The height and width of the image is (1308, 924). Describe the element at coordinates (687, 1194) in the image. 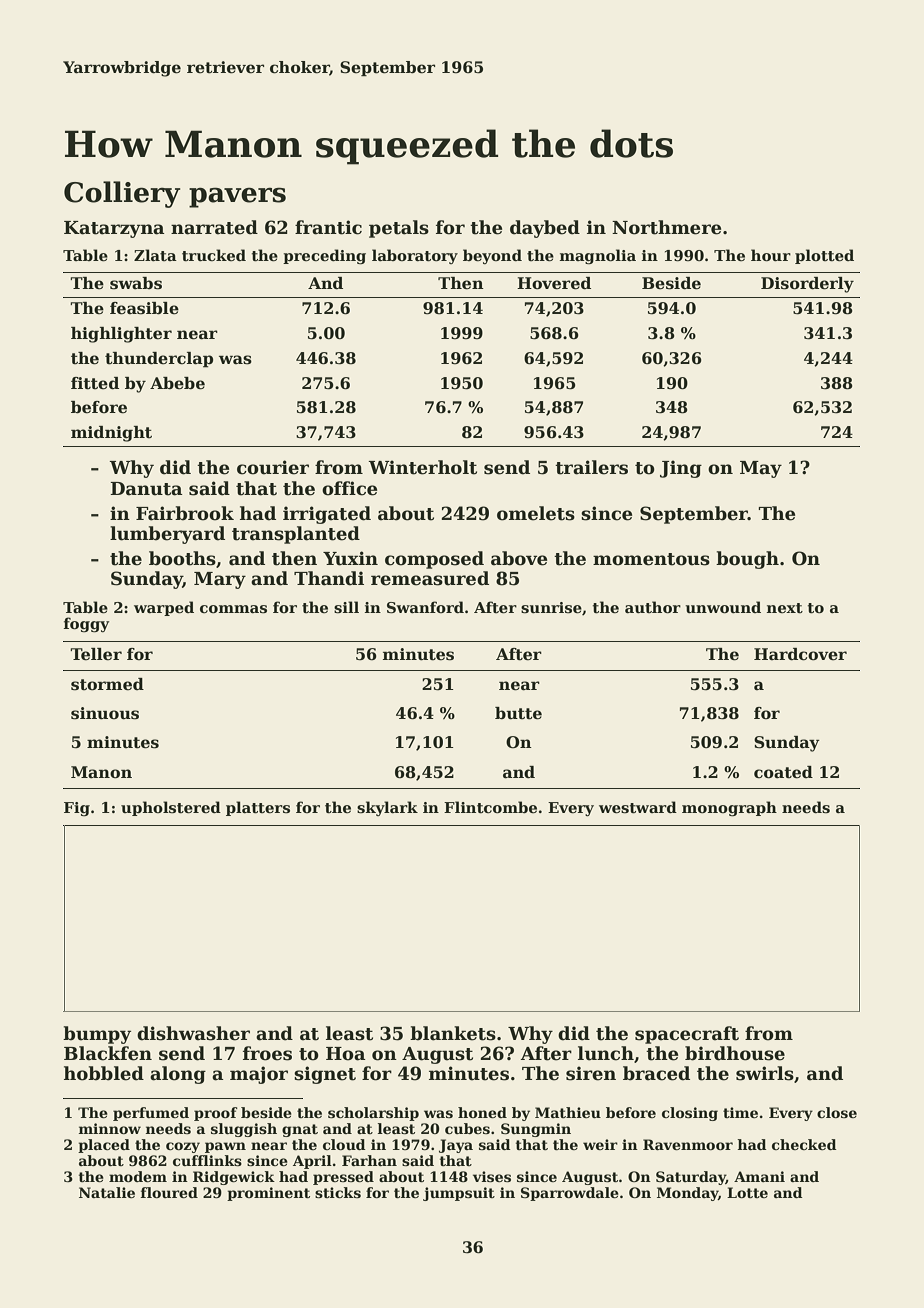

I see `Monday` at that location.
